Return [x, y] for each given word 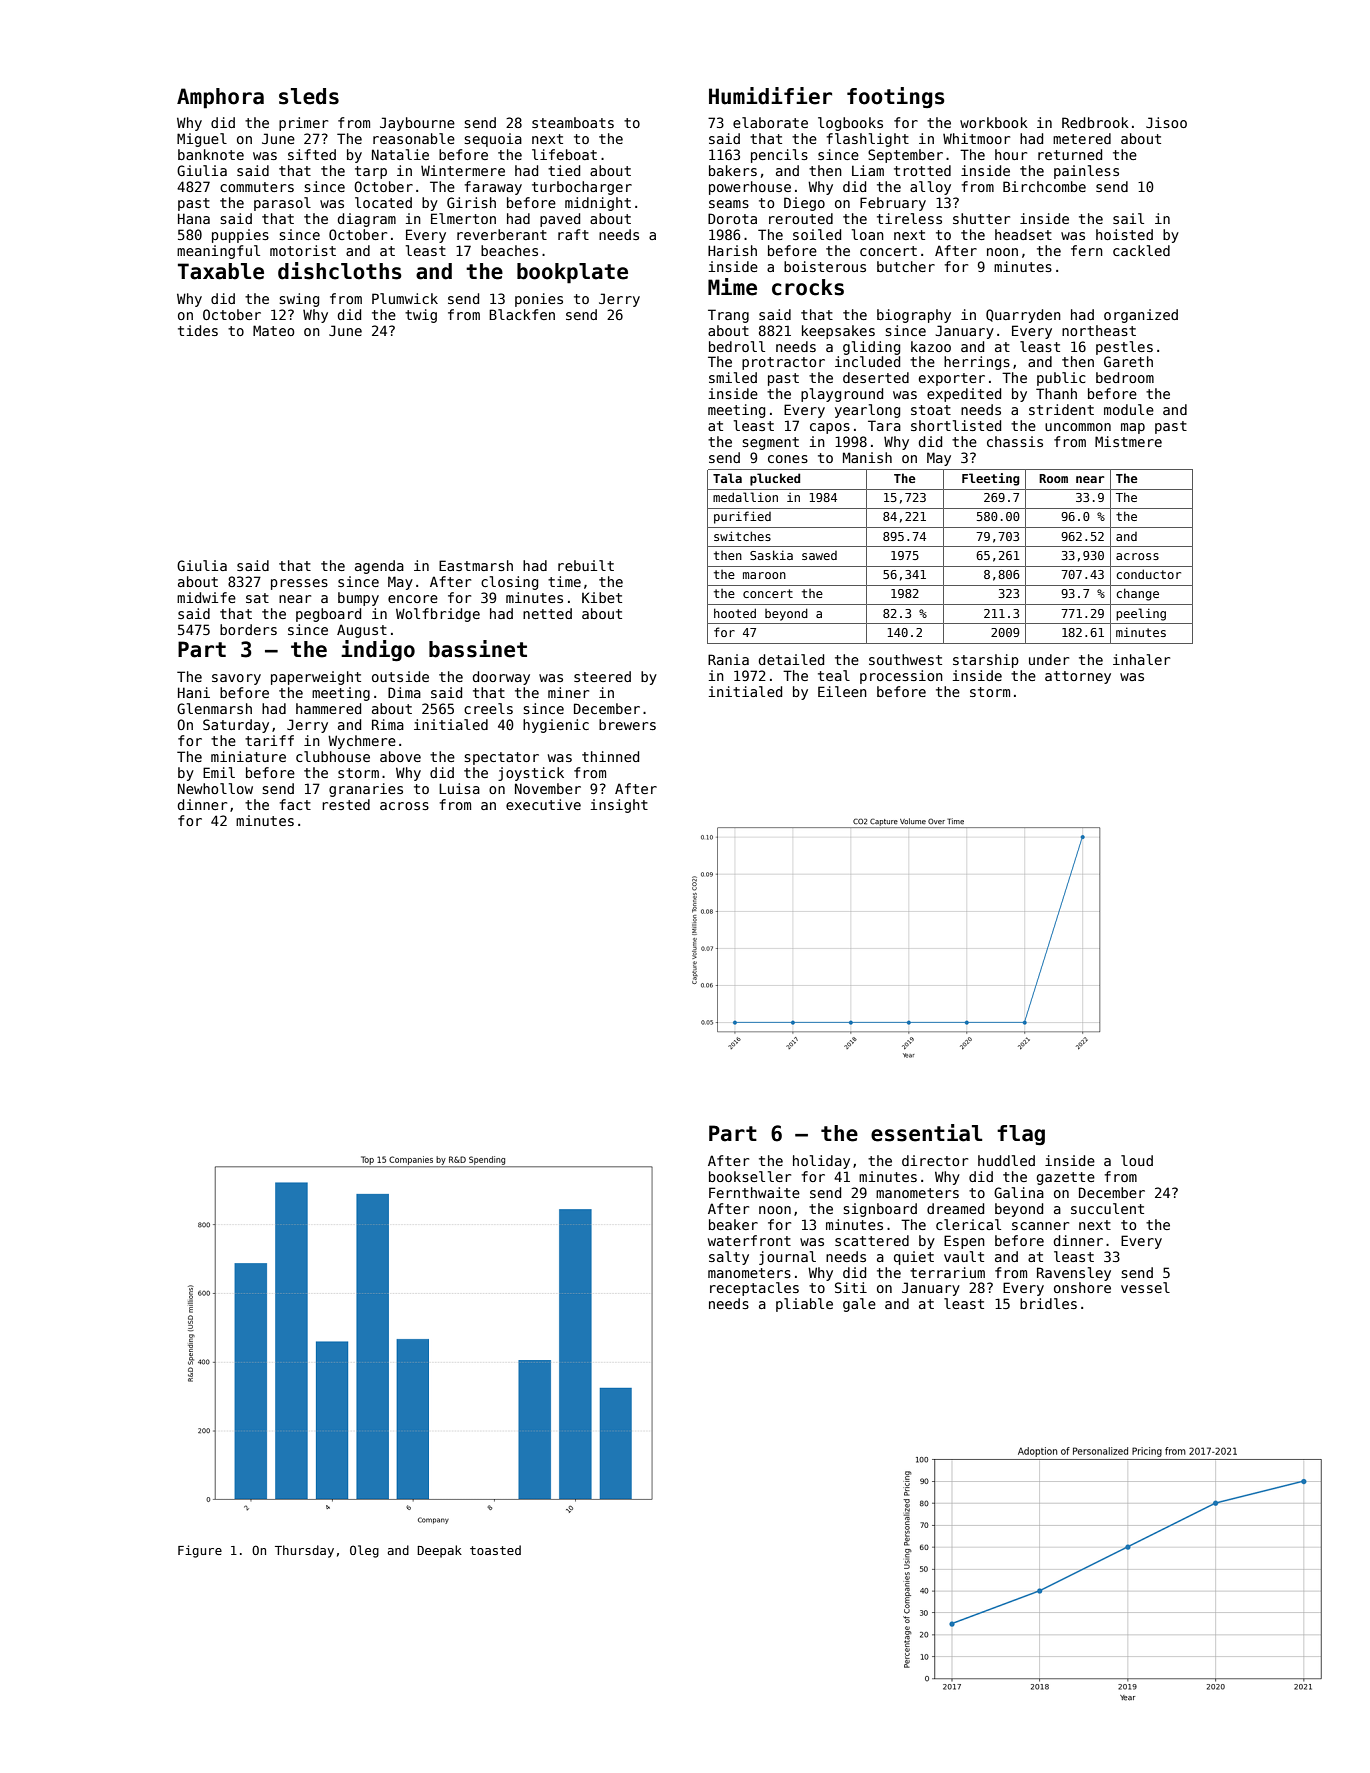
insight [619, 806]
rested [346, 804]
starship [986, 661]
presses [299, 584]
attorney [1078, 677]
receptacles [754, 1289]
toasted [495, 1550]
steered [602, 676]
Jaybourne [417, 124]
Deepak [439, 1551]
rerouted [801, 218]
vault [964, 1256]
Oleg [364, 1551]
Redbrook [1095, 122]
